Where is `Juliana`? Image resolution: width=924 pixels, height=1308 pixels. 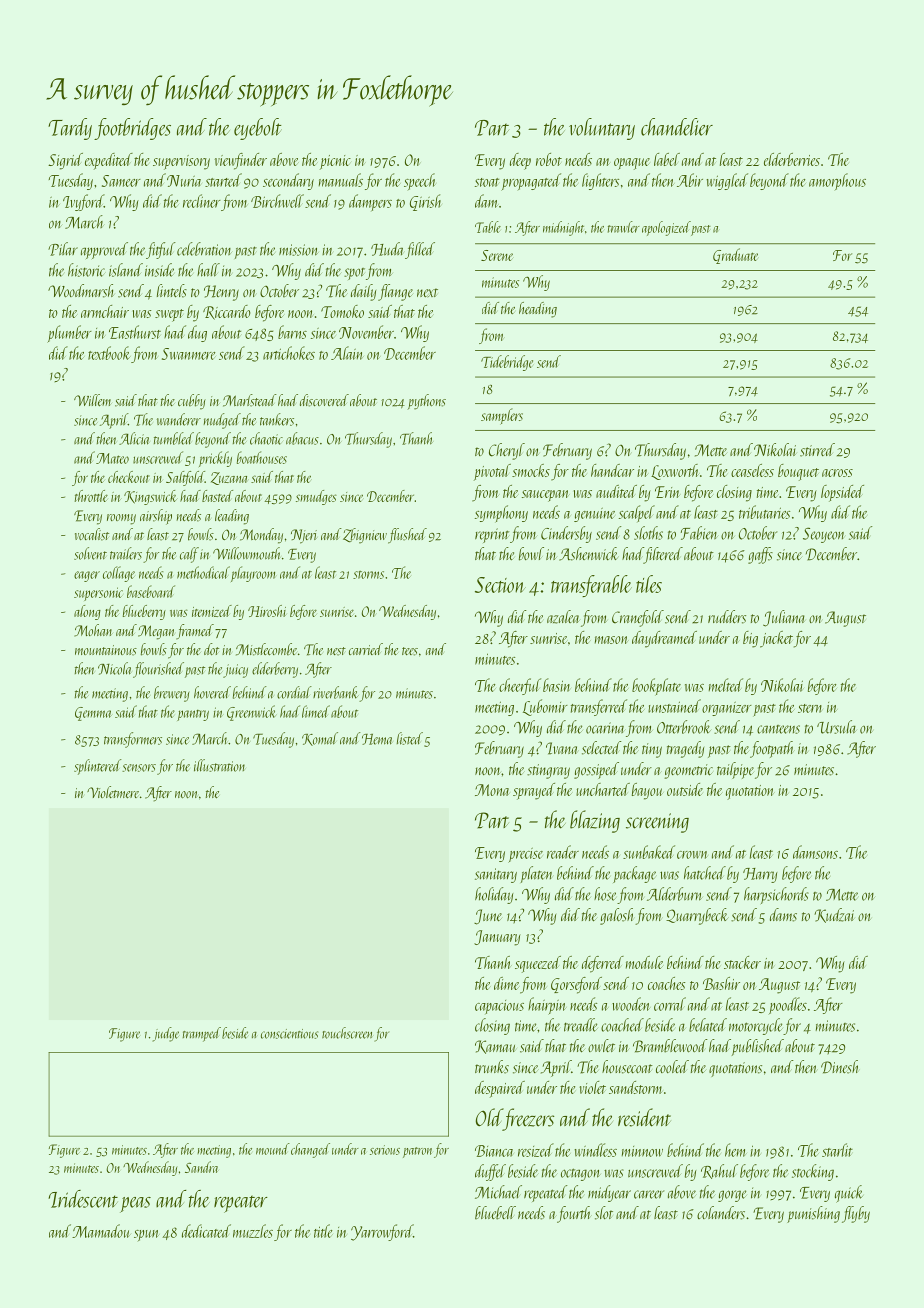 Juliana is located at coordinates (784, 618).
